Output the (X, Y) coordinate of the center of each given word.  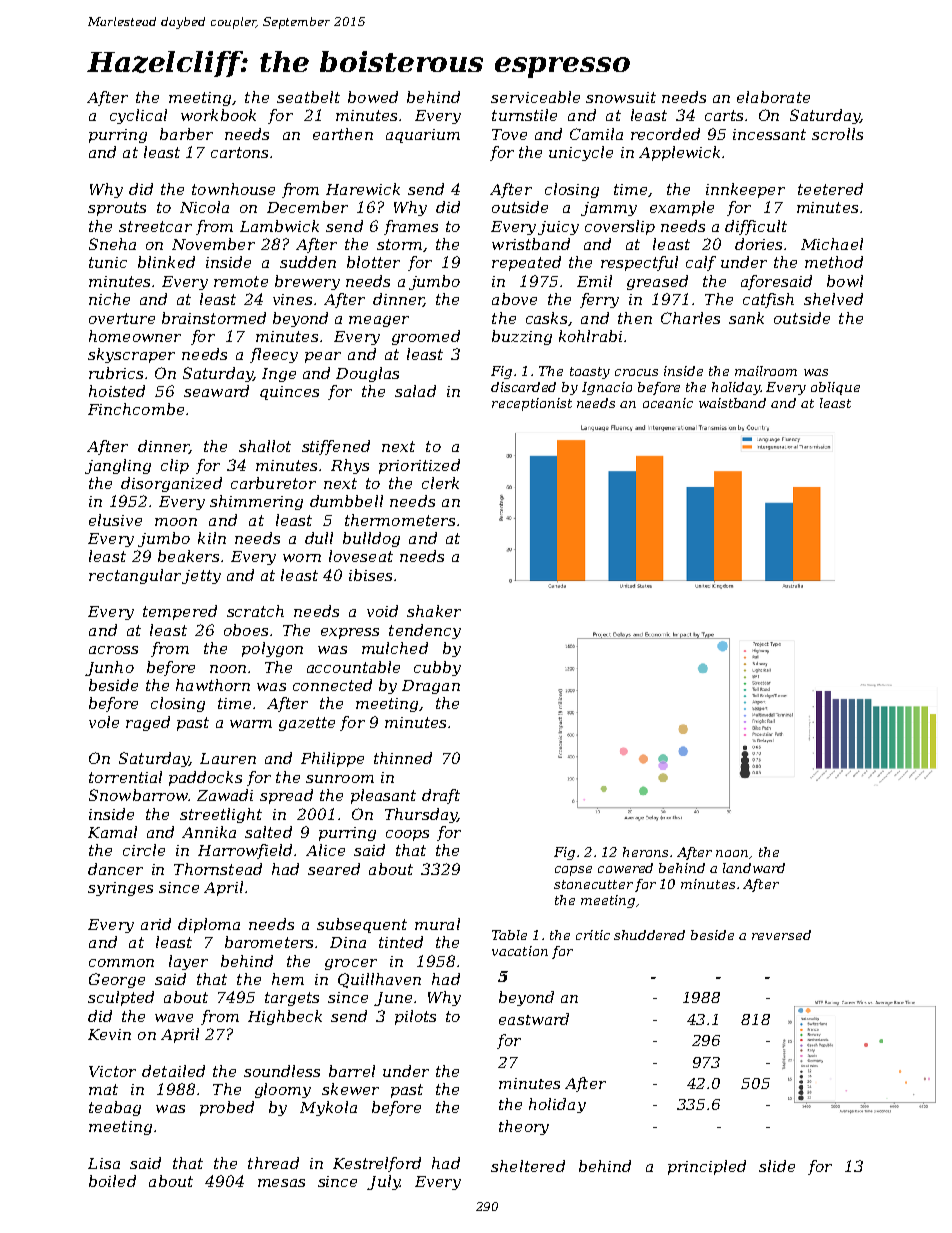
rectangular (135, 576)
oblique (835, 388)
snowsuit (621, 97)
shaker (434, 611)
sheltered (528, 1166)
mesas (281, 1183)
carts (724, 115)
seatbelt (308, 97)
